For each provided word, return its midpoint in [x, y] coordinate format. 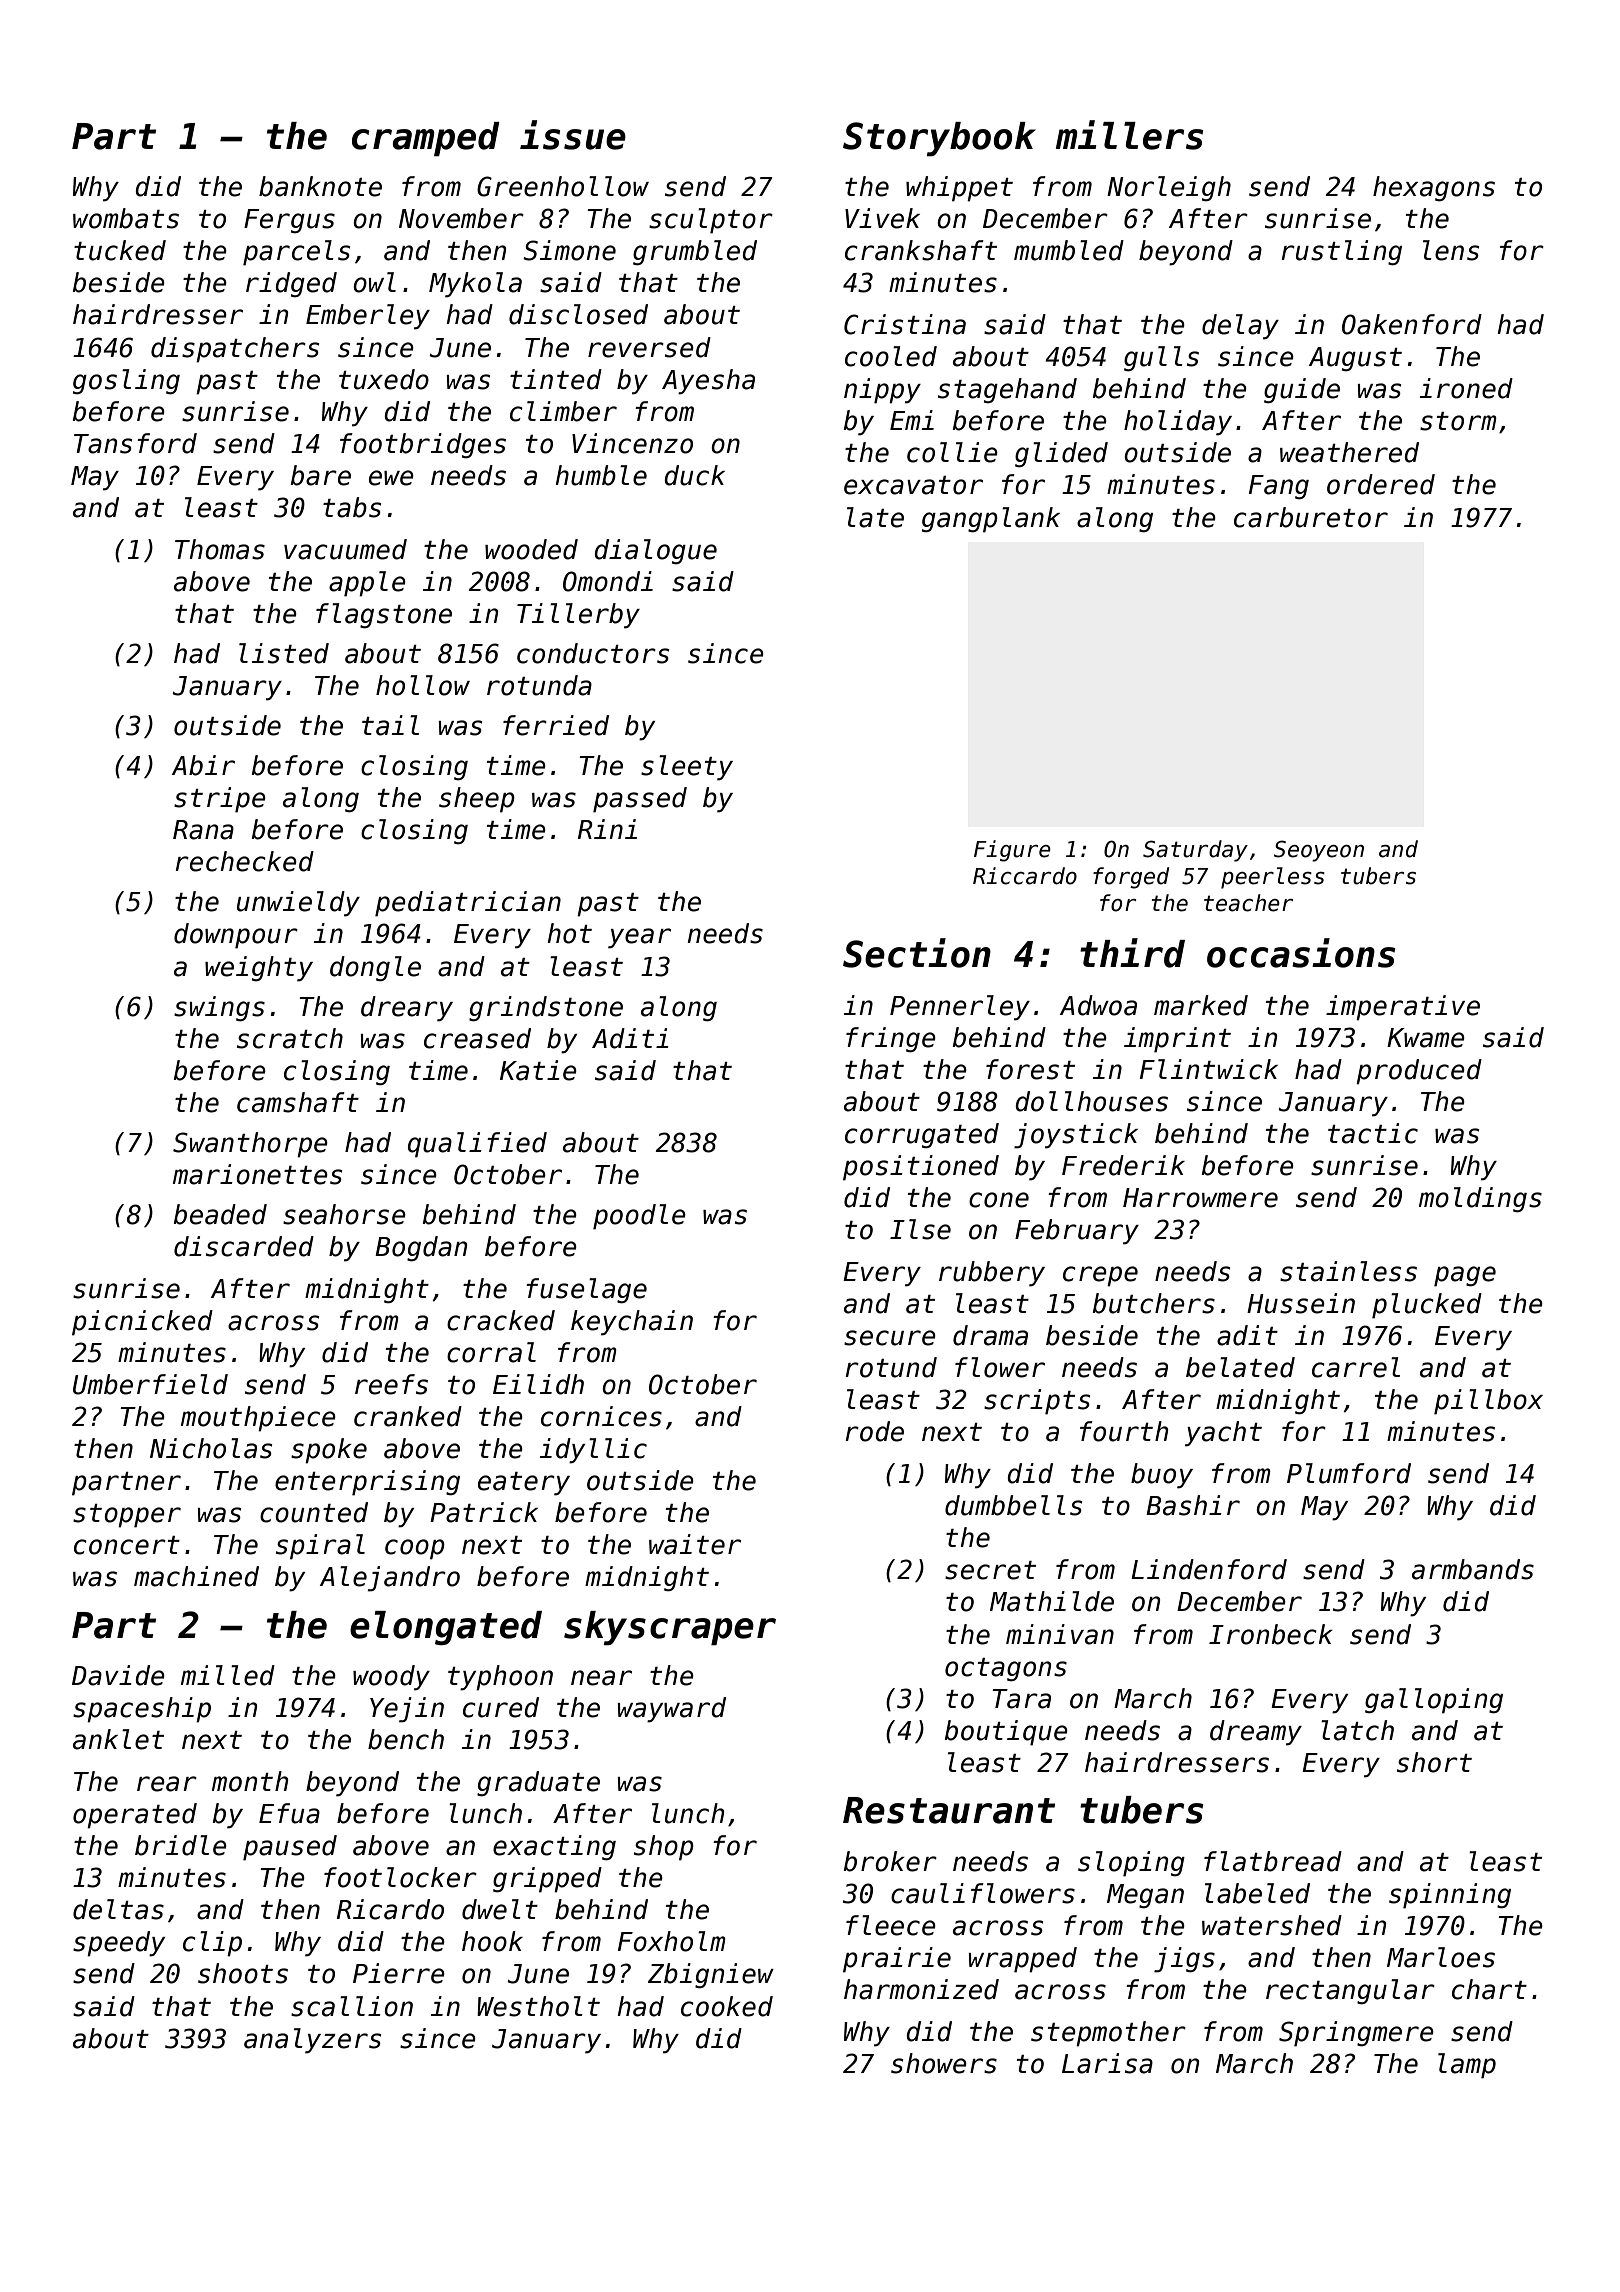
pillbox [1488, 1402]
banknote [320, 186]
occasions [1301, 953]
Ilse [920, 1229]
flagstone [384, 616]
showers [944, 2063]
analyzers [312, 2041]
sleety [687, 768]
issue [573, 135]
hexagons [1434, 189]
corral [491, 1352]
